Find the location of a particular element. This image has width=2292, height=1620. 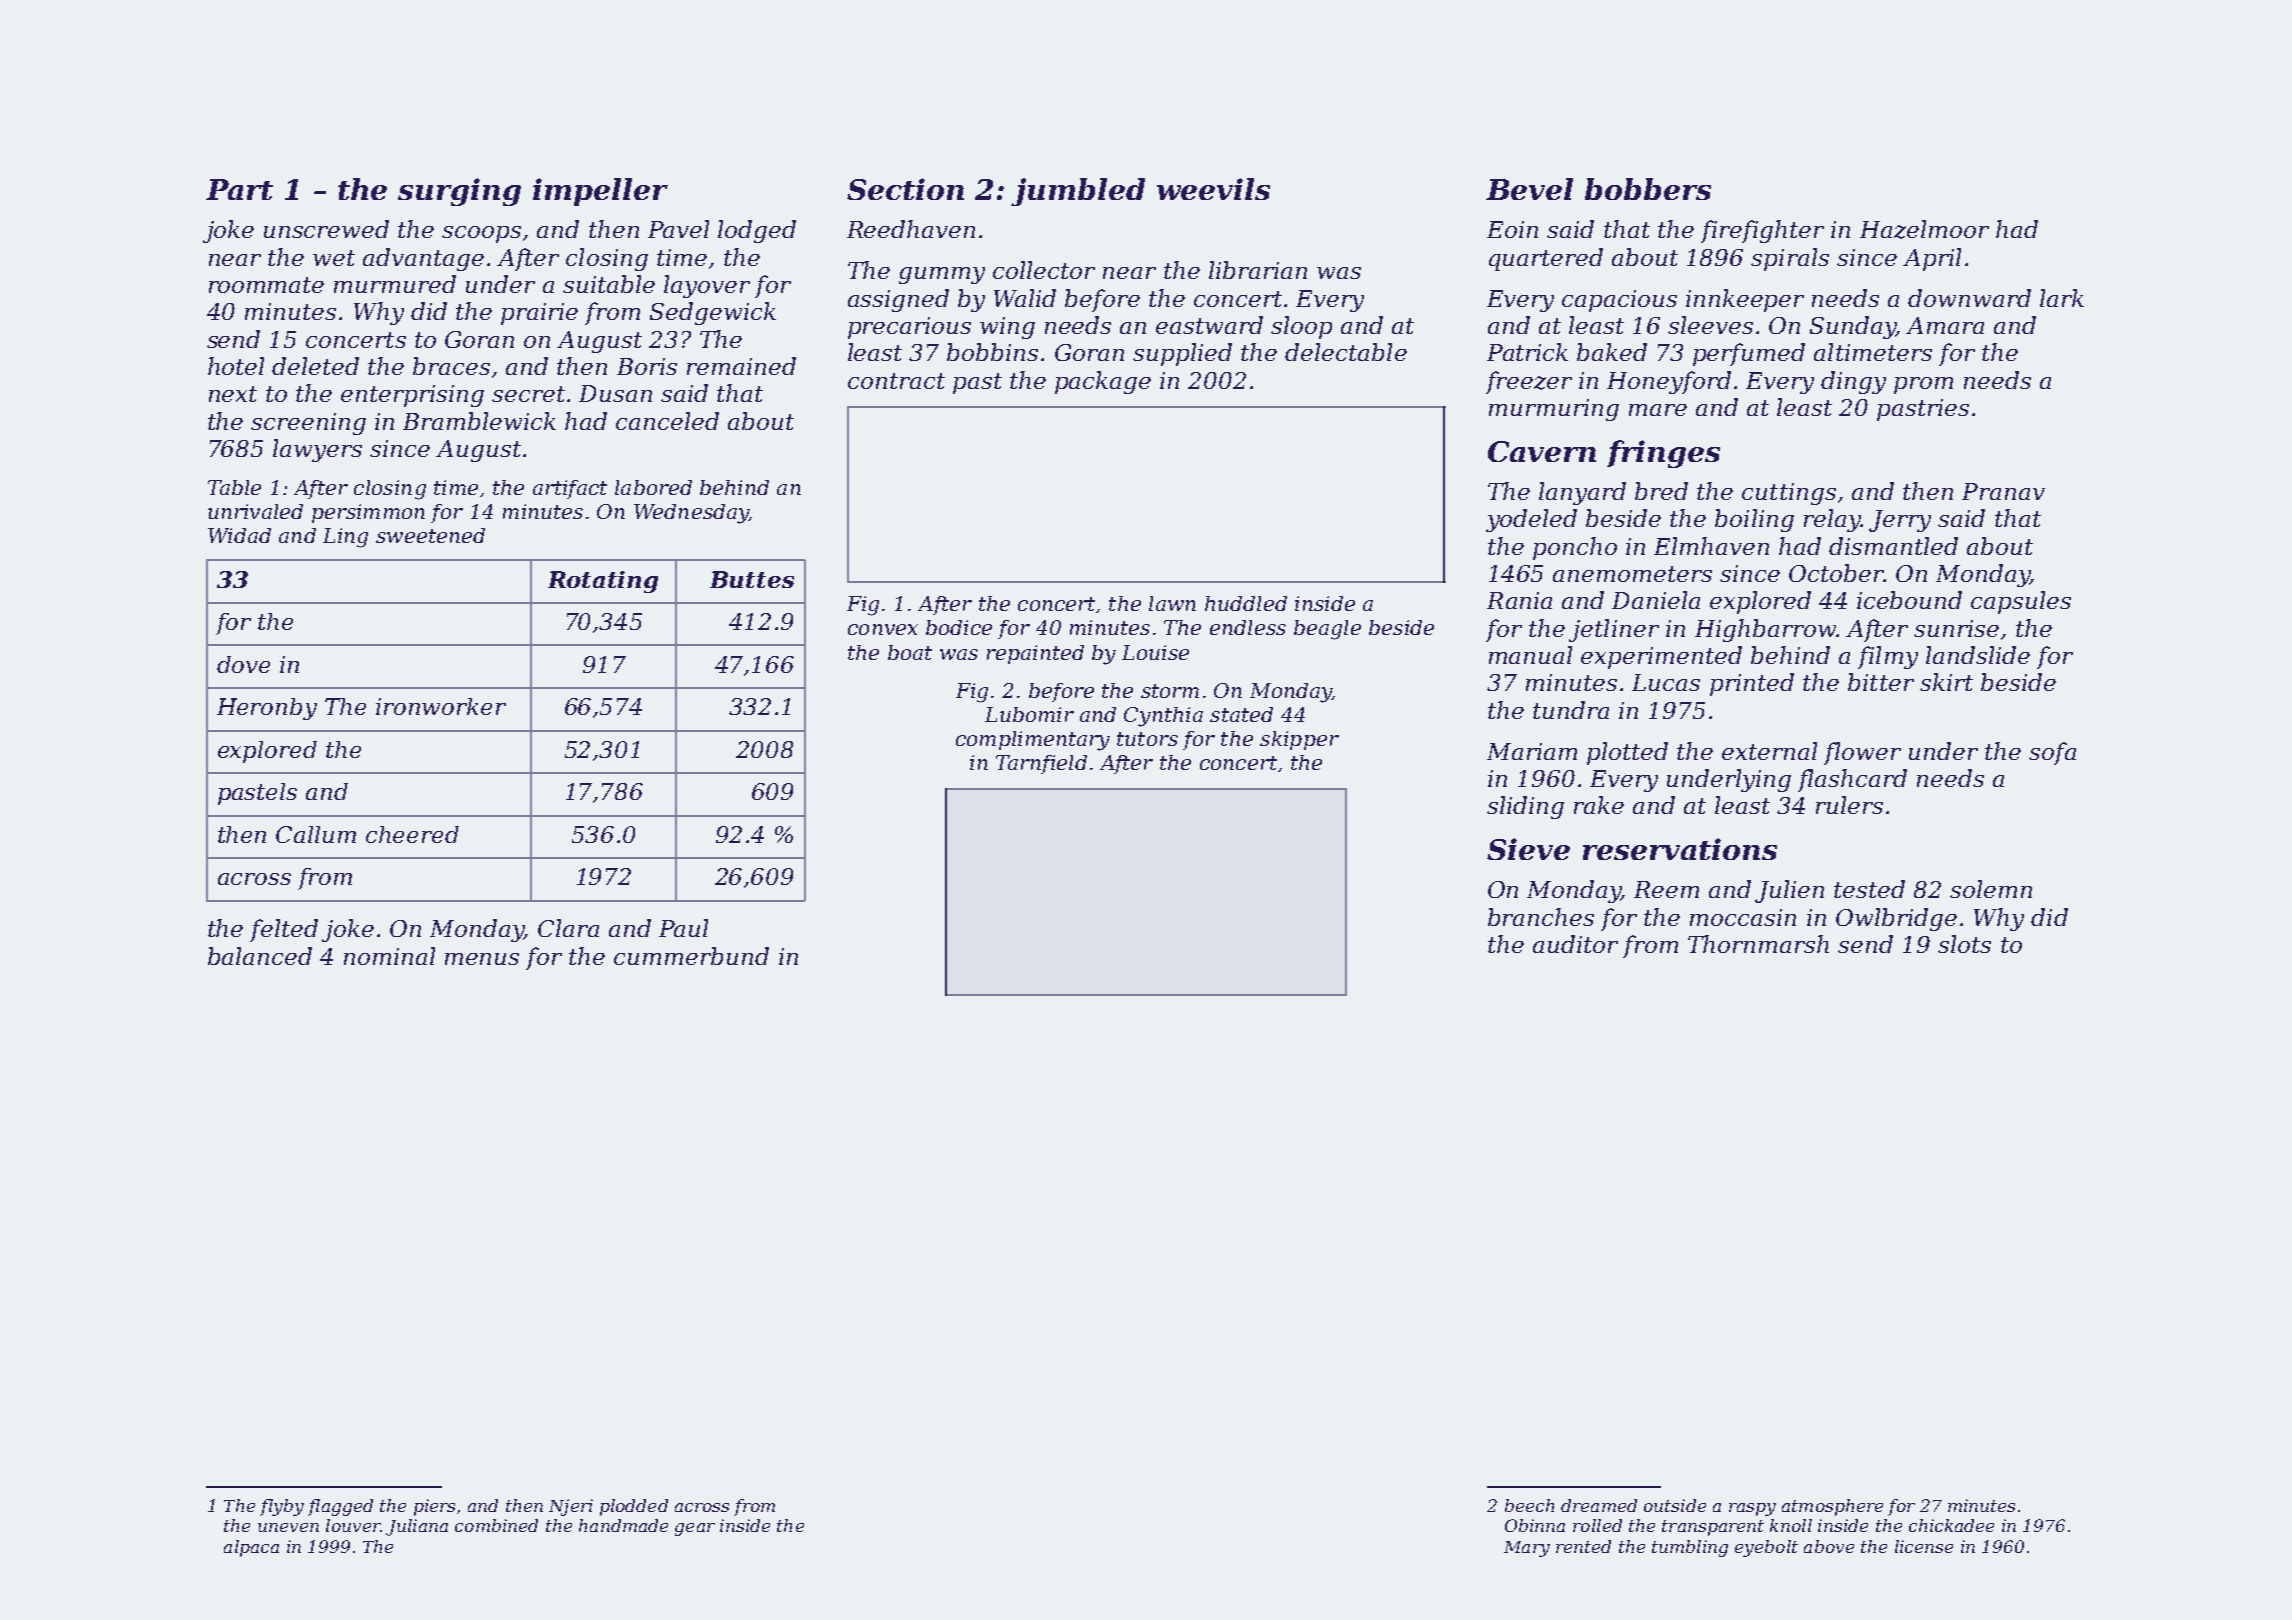

dove is located at coordinates (243, 664).
